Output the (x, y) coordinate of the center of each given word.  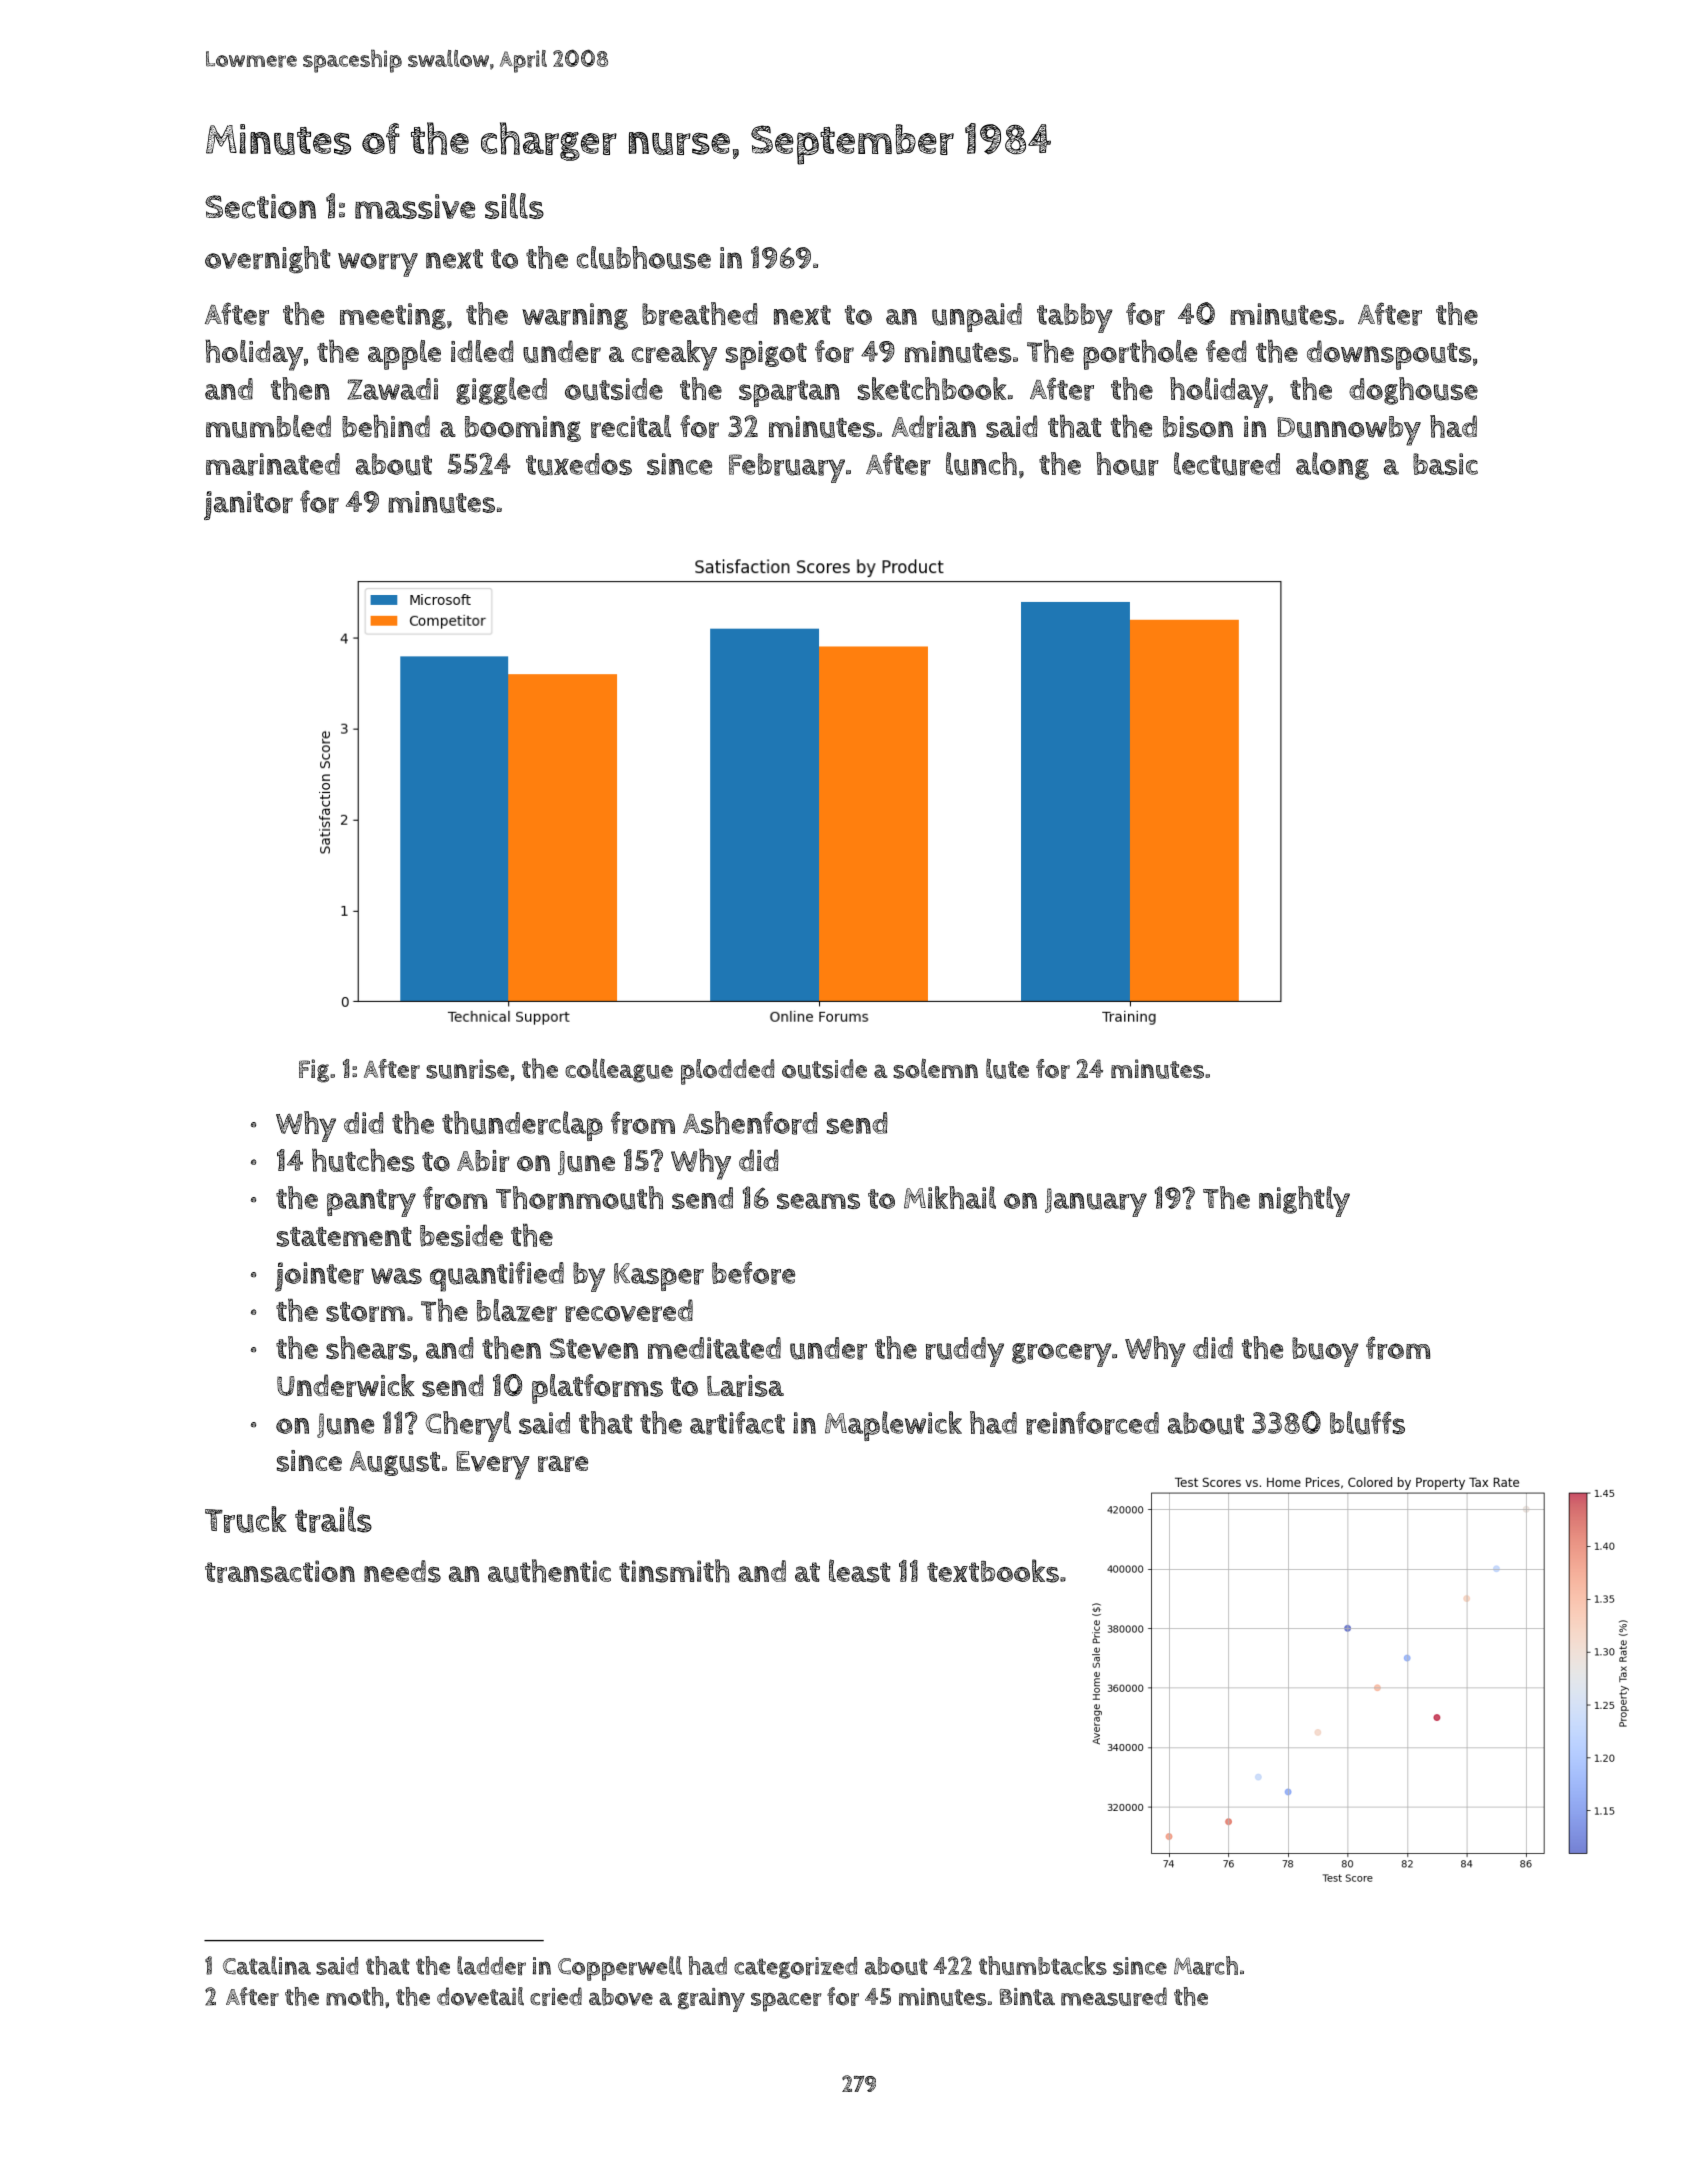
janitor (248, 505)
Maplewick (893, 1426)
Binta (1027, 1997)
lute (1007, 1068)
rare (563, 1463)
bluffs (1367, 1423)
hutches (363, 1160)
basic (1445, 464)
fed (1226, 351)
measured (1114, 1996)
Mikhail (950, 1197)
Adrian (934, 426)
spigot (766, 355)
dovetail (480, 1996)
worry (378, 265)
